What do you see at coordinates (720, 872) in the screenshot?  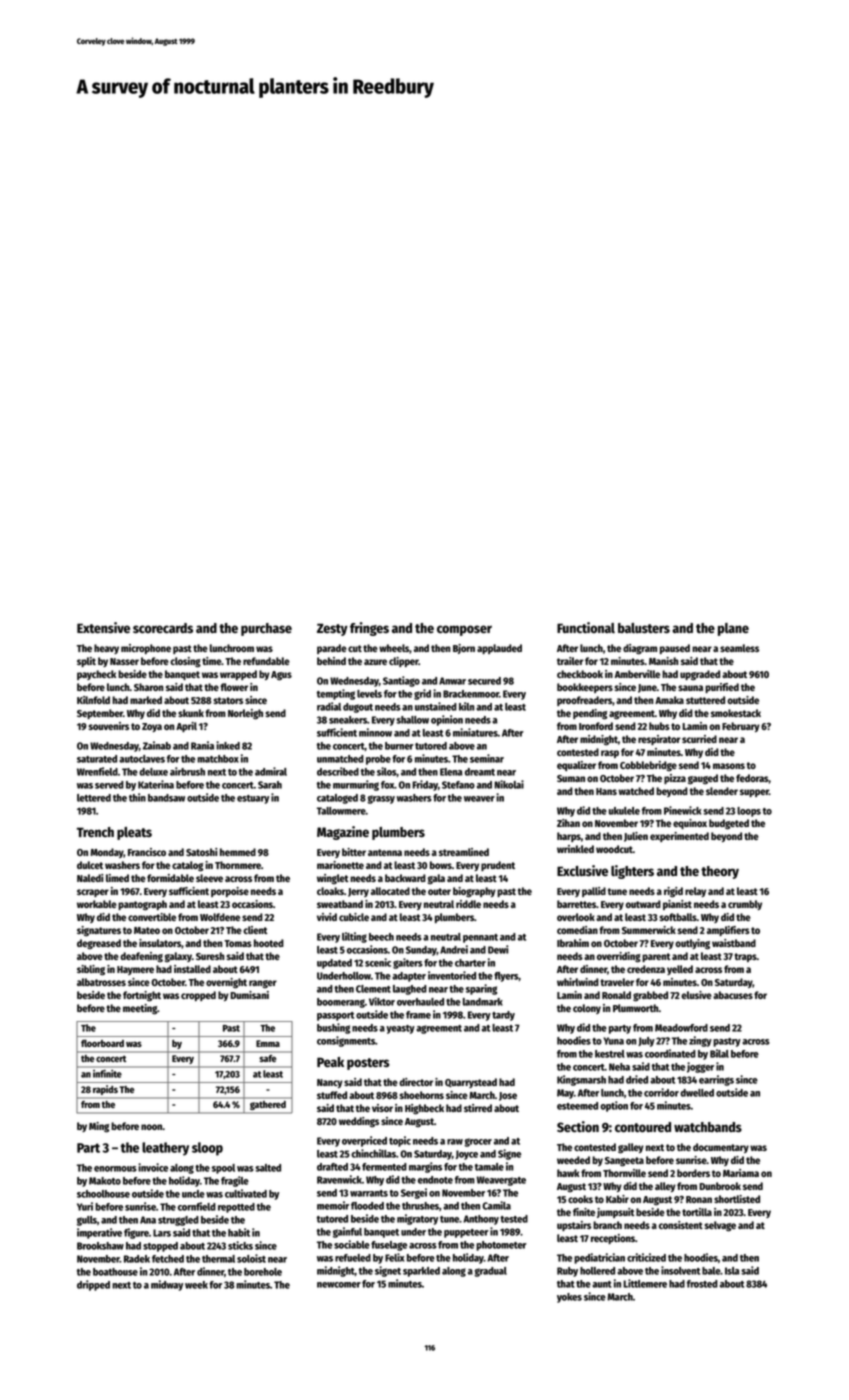 I see `theory` at bounding box center [720, 872].
